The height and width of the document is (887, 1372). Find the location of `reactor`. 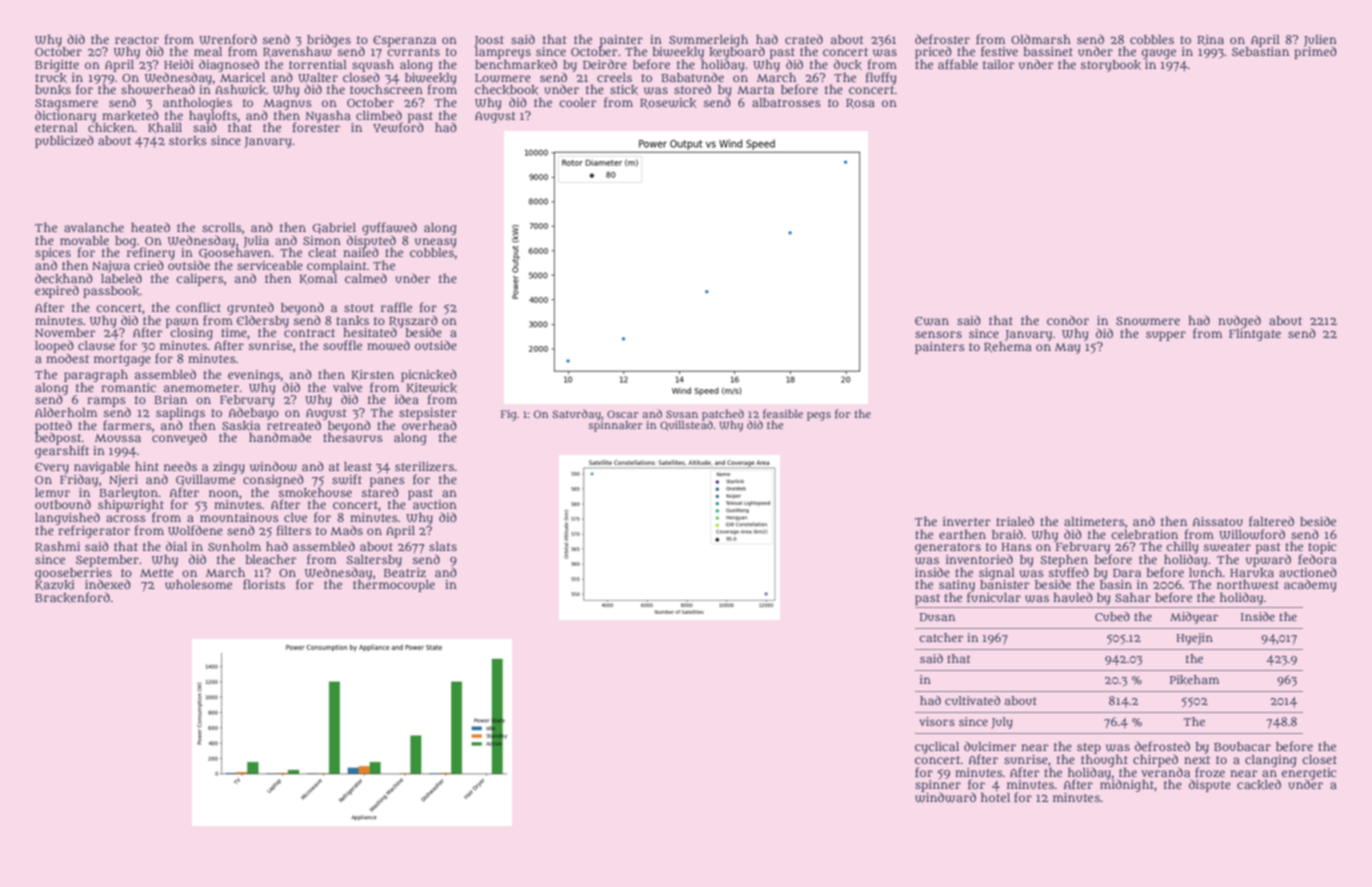

reactor is located at coordinates (137, 40).
